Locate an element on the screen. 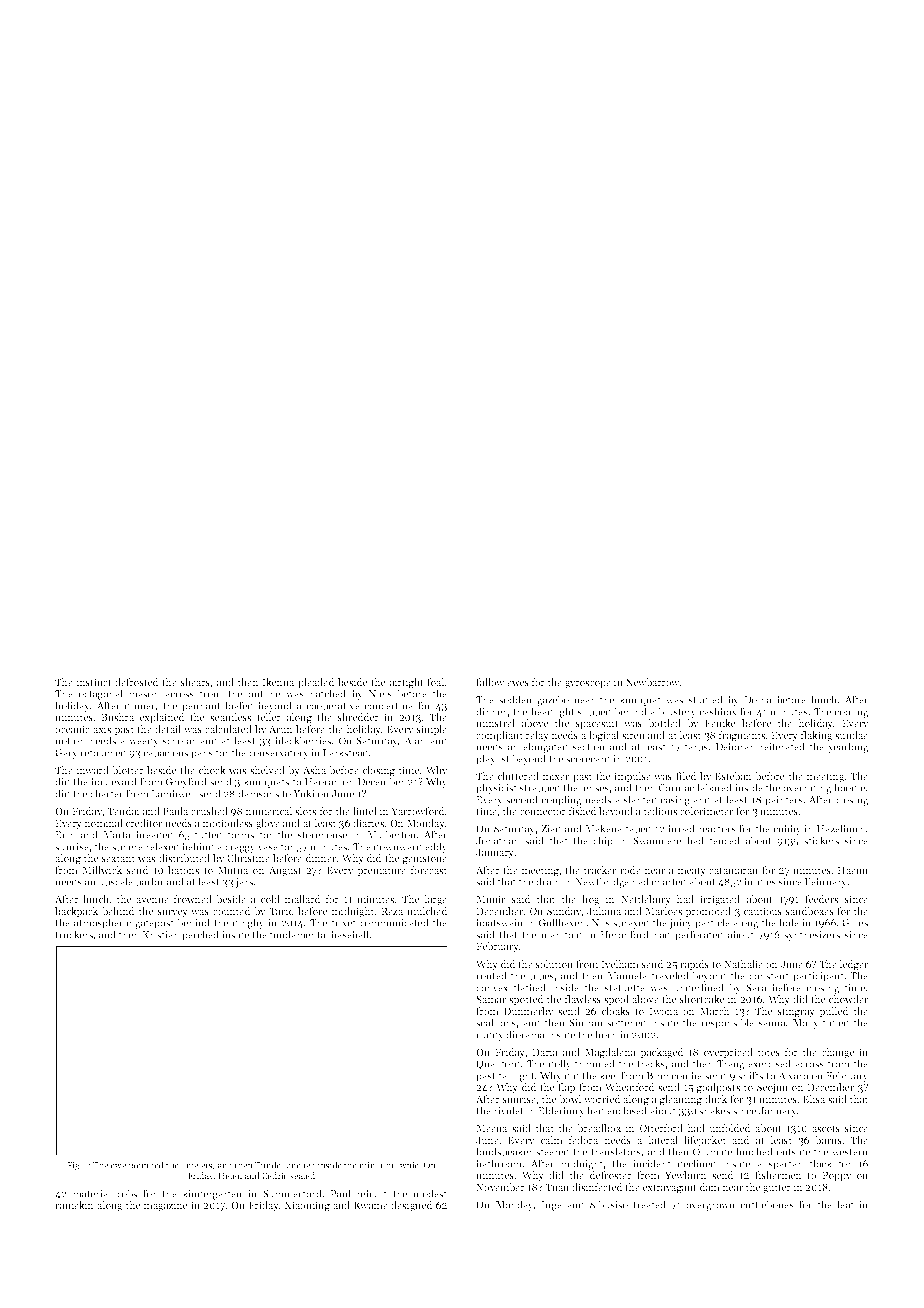 This screenshot has height=1308, width=924. overpriced is located at coordinates (728, 1053).
